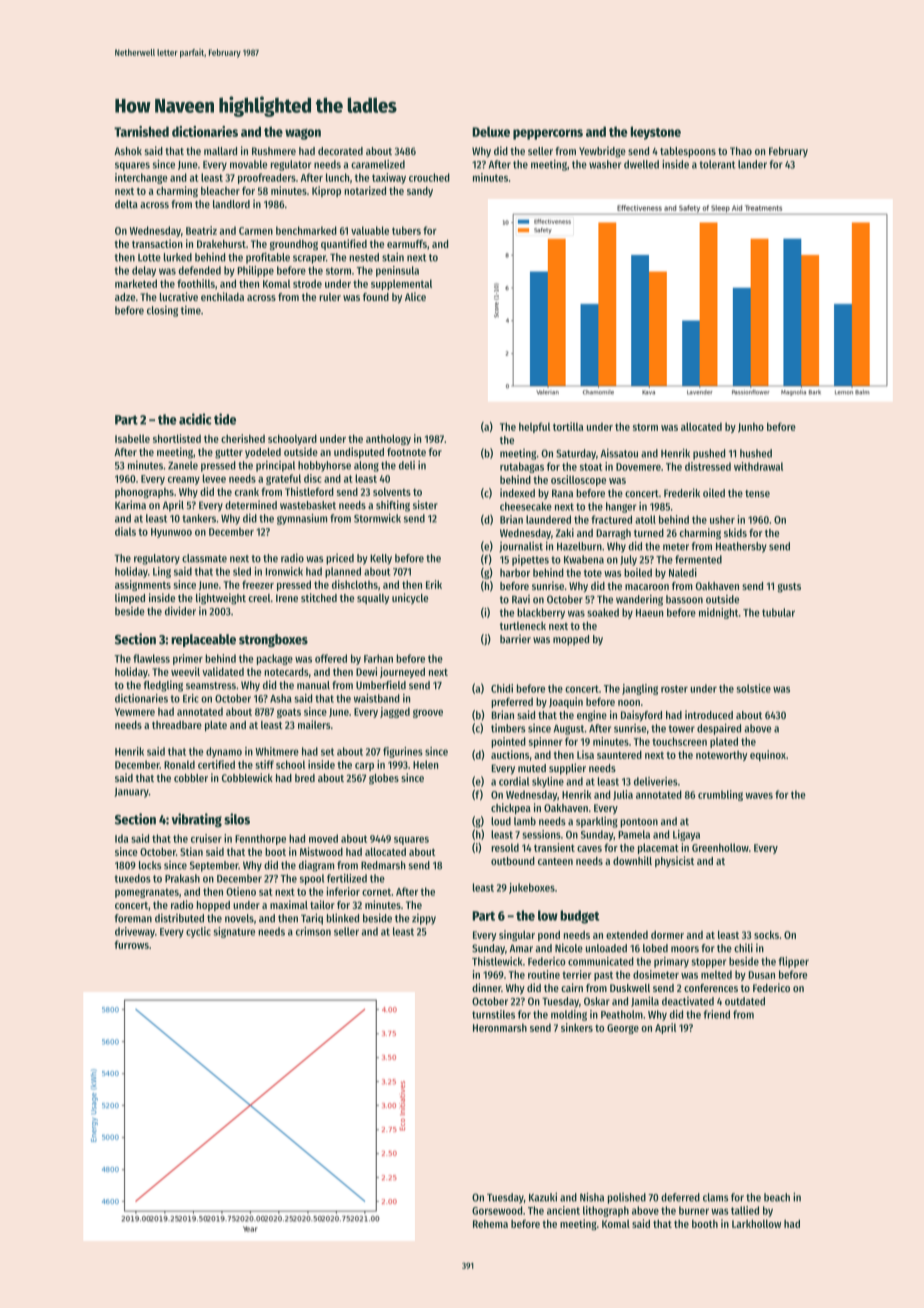 The image size is (924, 1308). What do you see at coordinates (534, 427) in the page?
I see `helpful` at bounding box center [534, 427].
